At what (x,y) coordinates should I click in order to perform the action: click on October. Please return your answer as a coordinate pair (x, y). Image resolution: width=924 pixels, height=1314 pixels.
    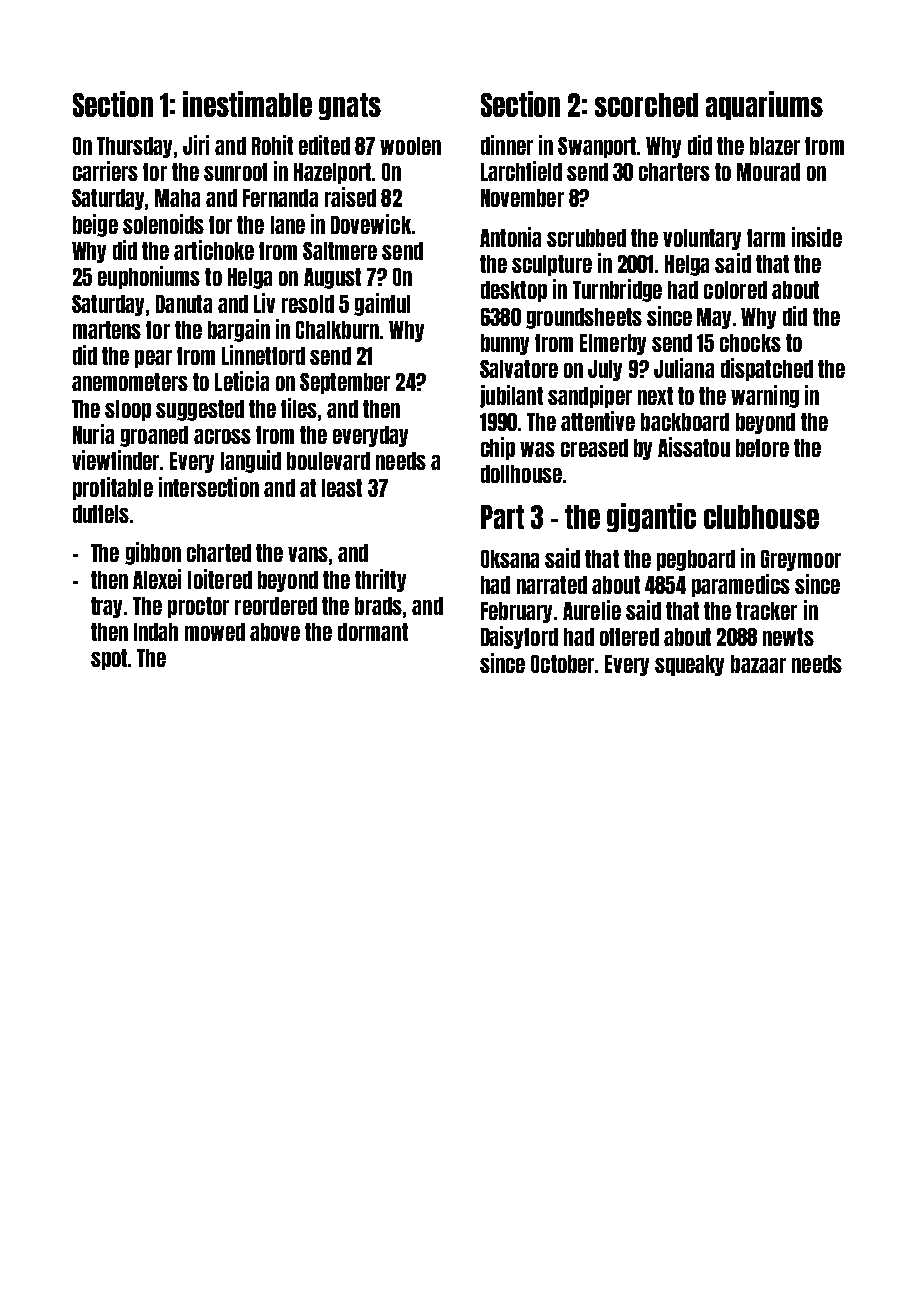
    Looking at the image, I should click on (562, 664).
